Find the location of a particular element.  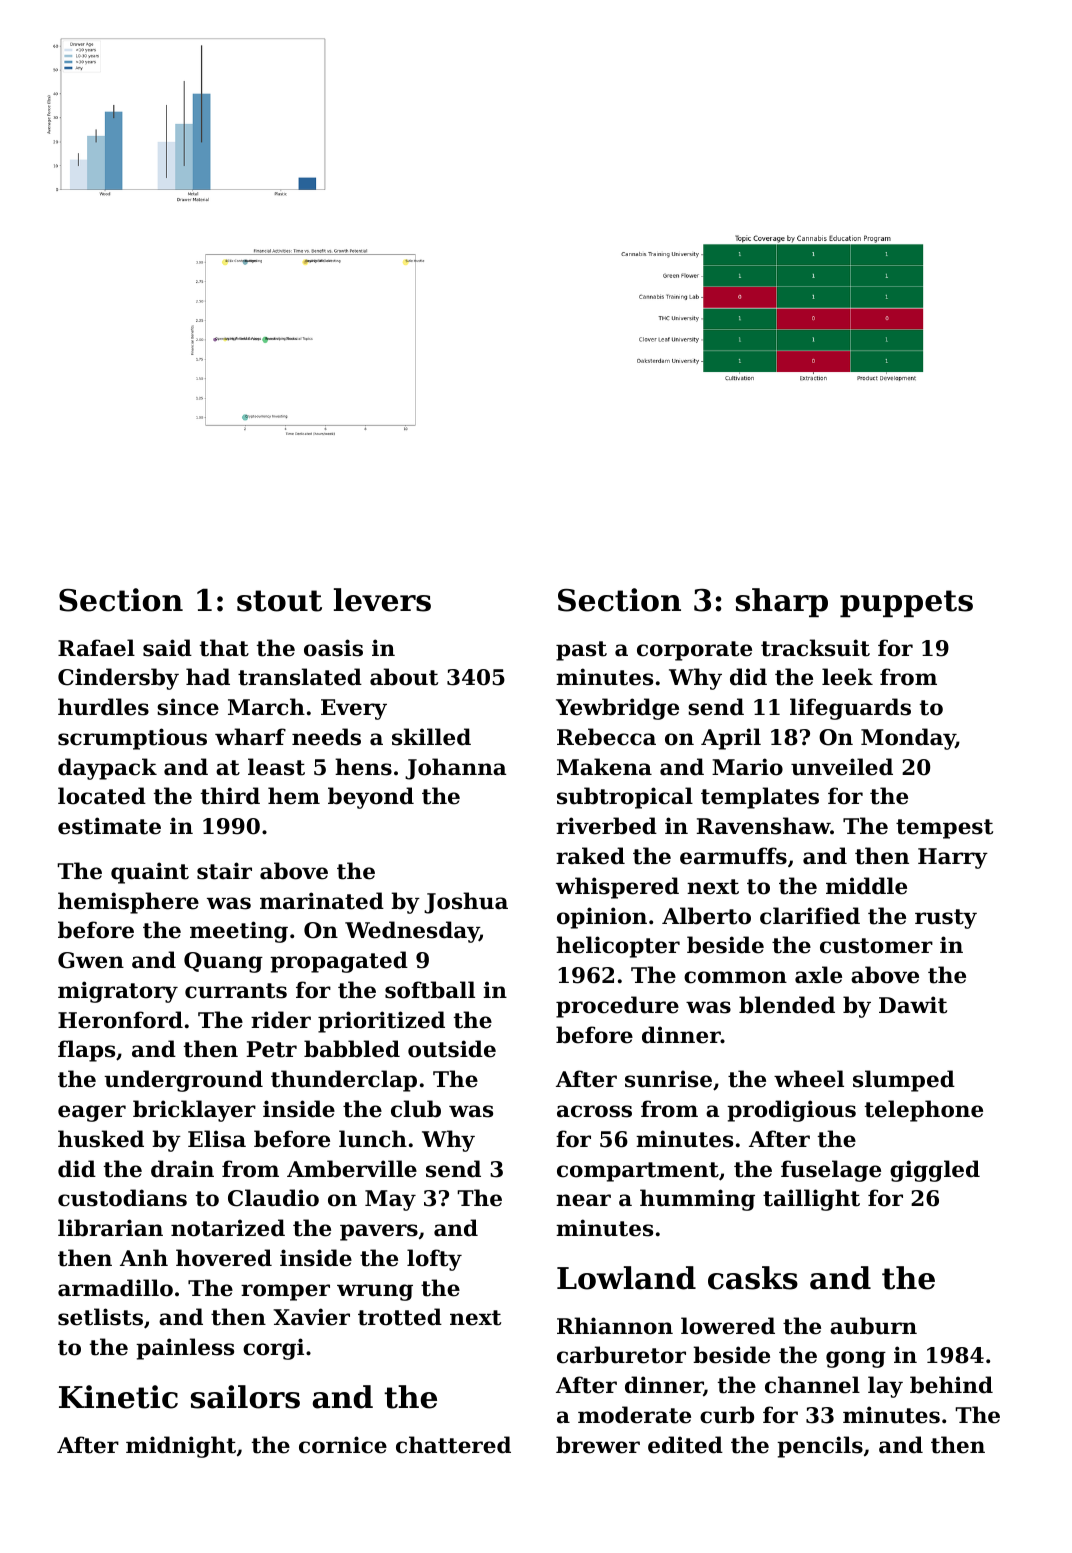

leek is located at coordinates (847, 677).
